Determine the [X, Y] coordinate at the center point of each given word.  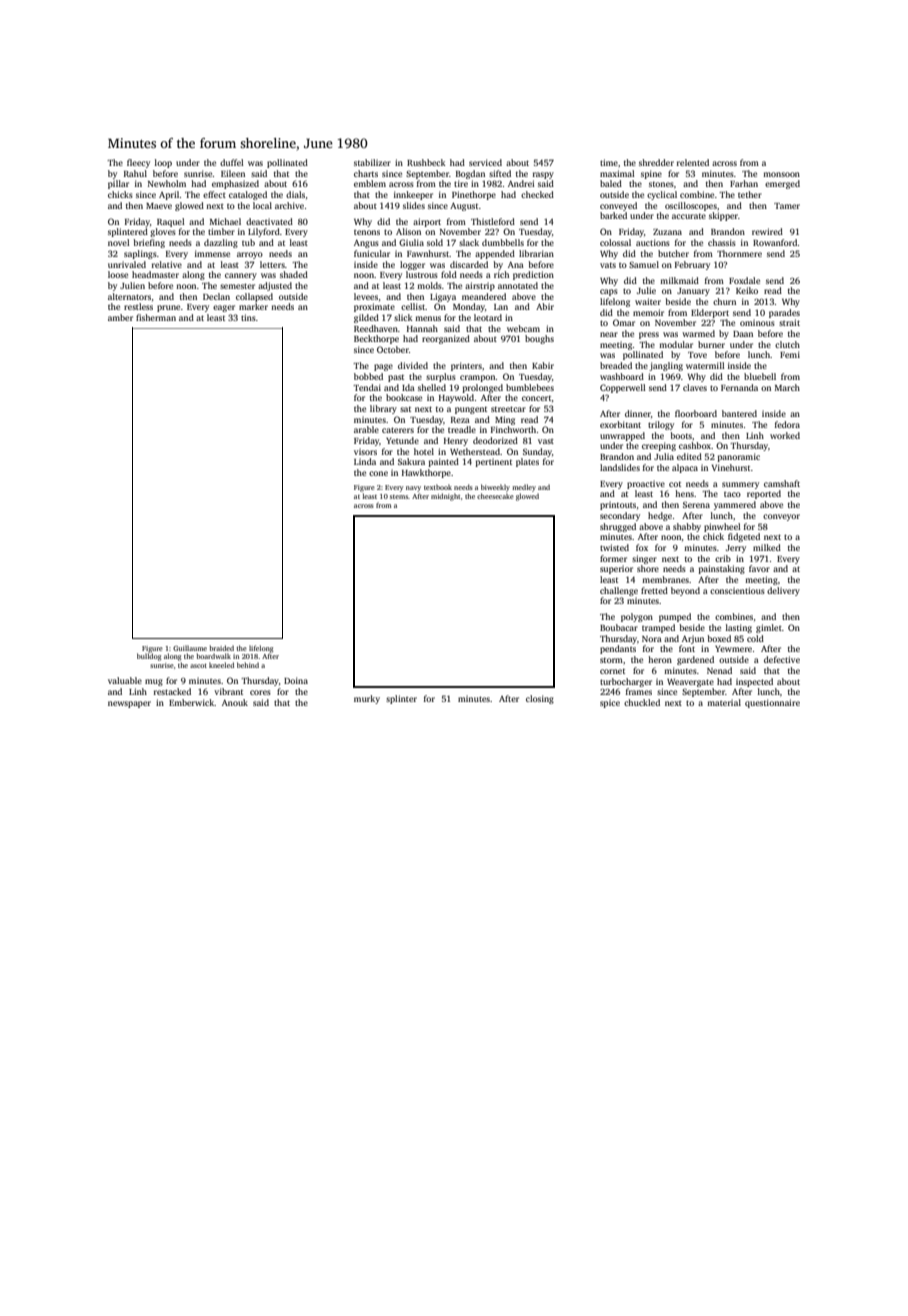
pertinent [493, 462]
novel [119, 242]
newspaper [129, 704]
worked [785, 435]
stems [399, 497]
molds [429, 285]
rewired [767, 231]
